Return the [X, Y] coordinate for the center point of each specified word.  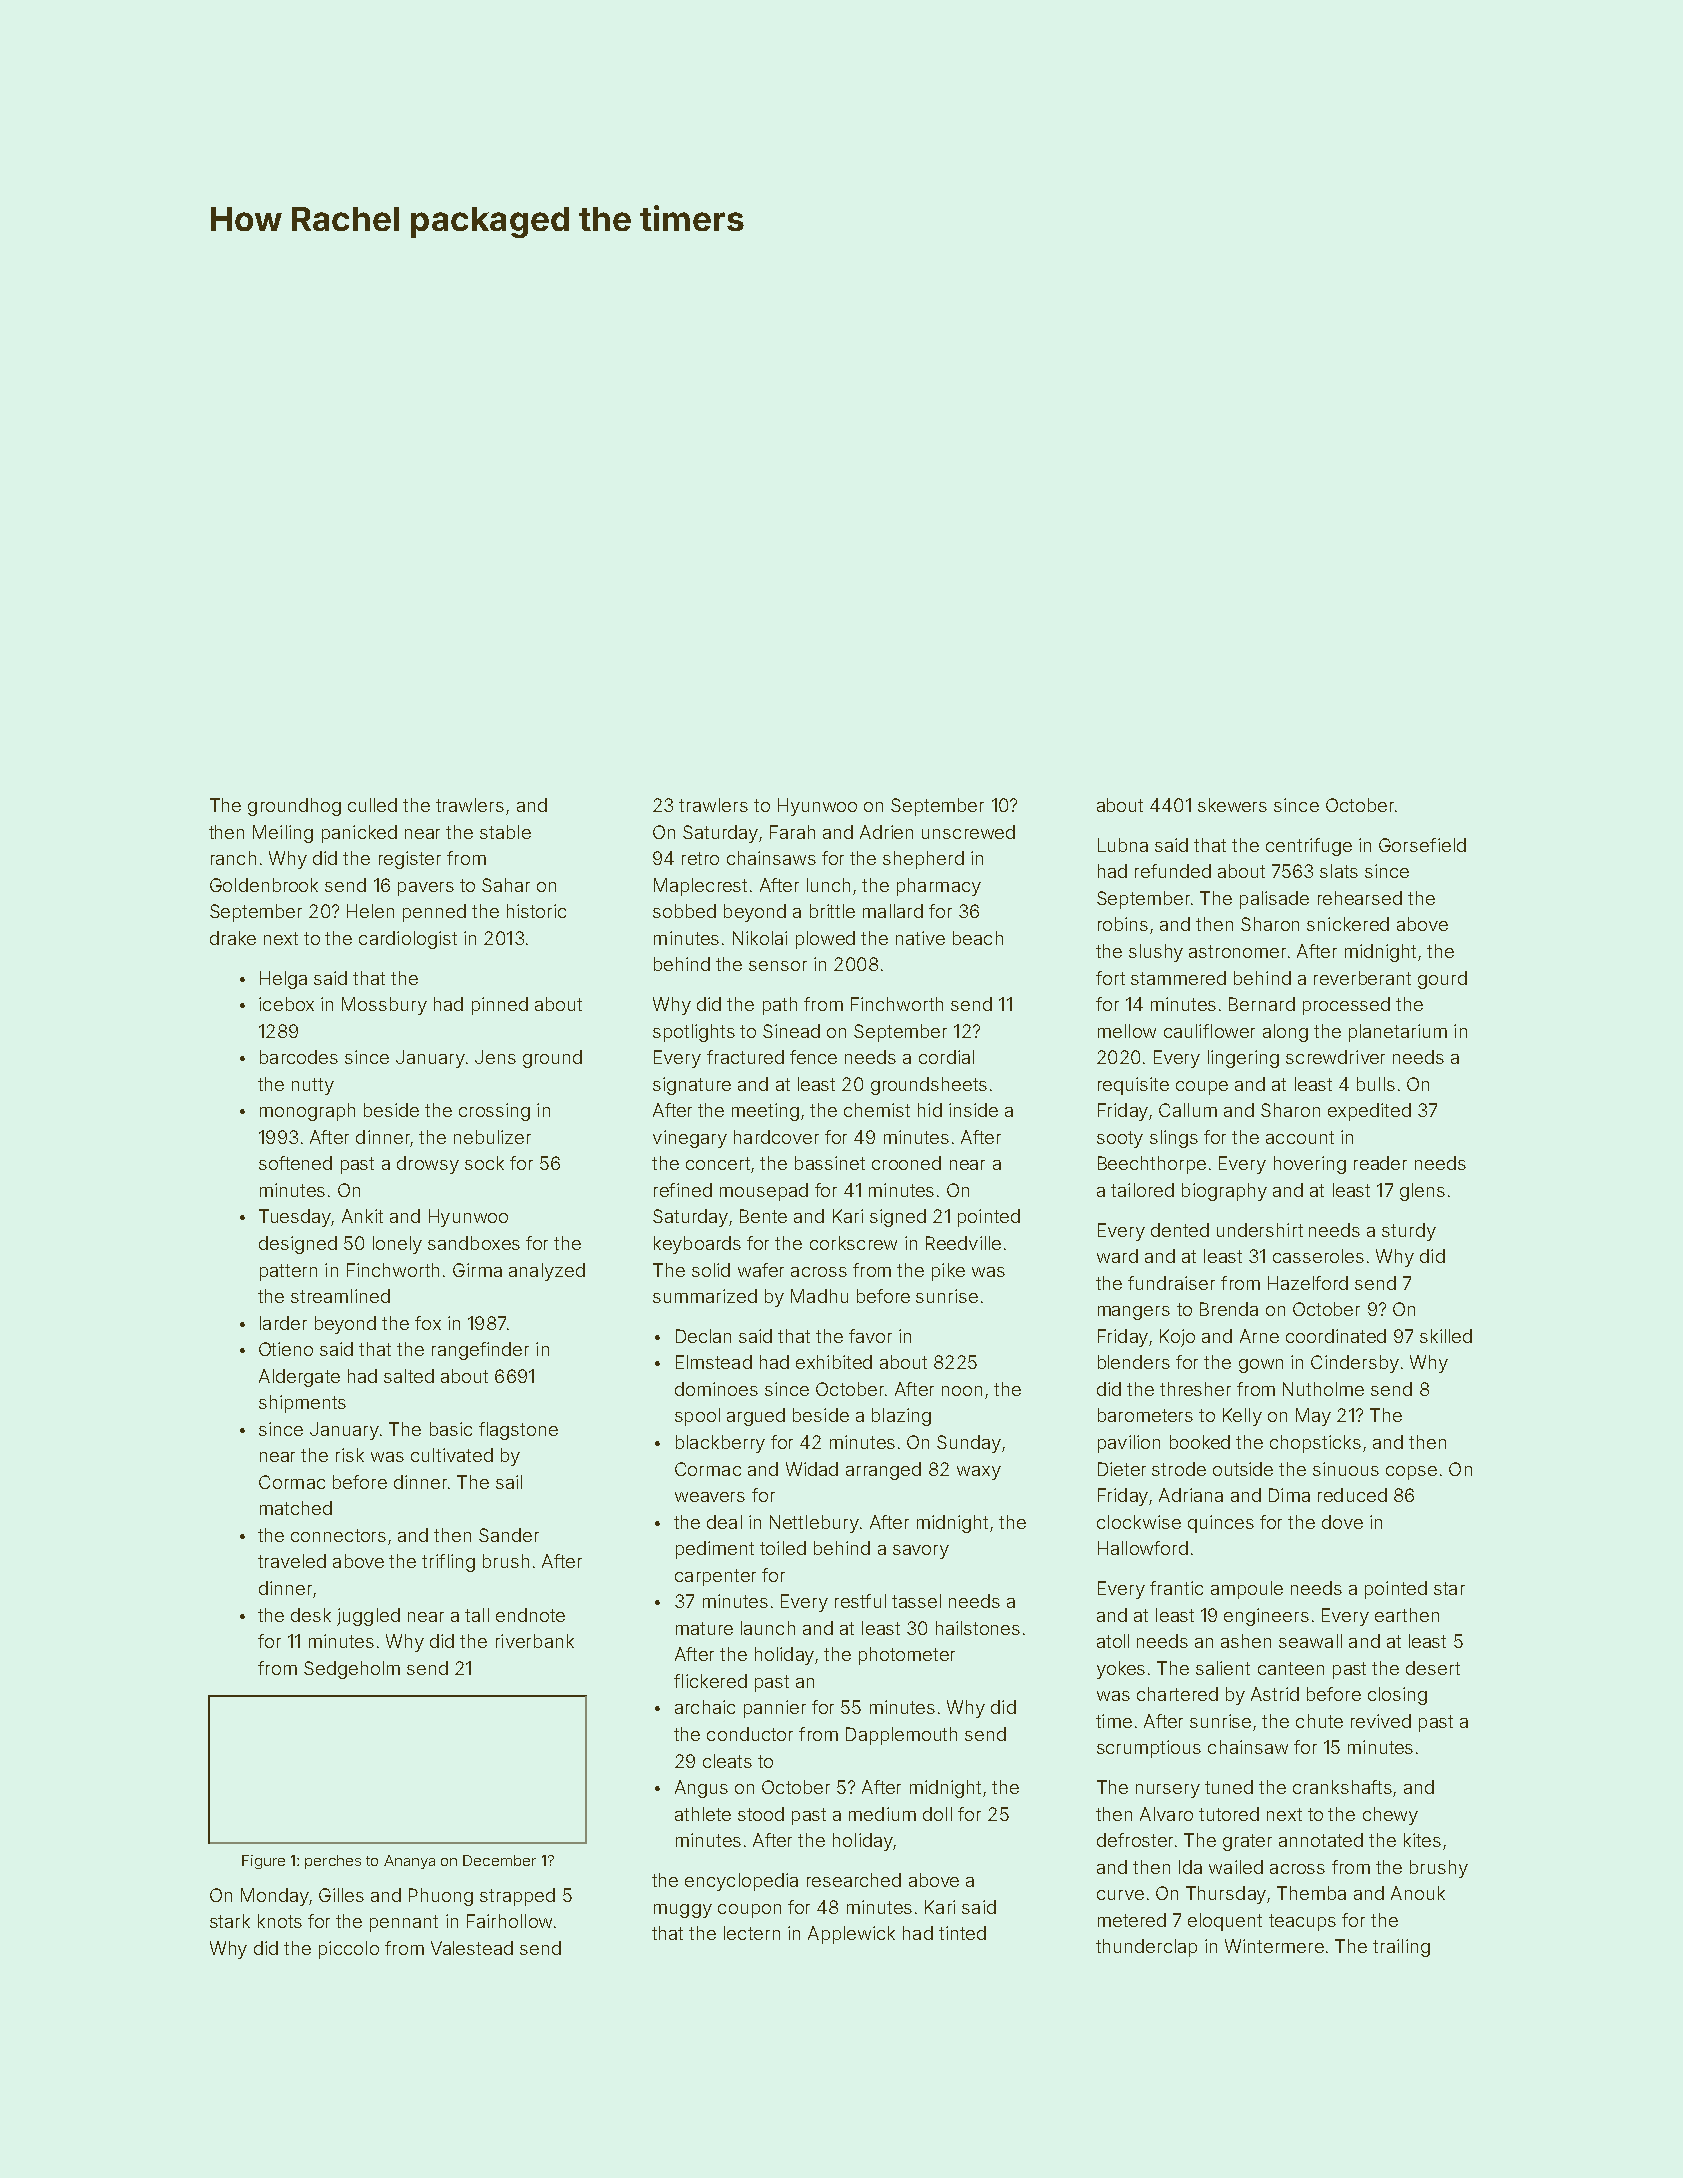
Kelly [1242, 1417]
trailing [1401, 1948]
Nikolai [760, 938]
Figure [263, 1862]
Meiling [283, 834]
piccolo [349, 1950]
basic [451, 1429]
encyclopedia [741, 1882]
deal [724, 1522]
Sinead [791, 1031]
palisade [1274, 900]
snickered [1348, 924]
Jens [495, 1057]
